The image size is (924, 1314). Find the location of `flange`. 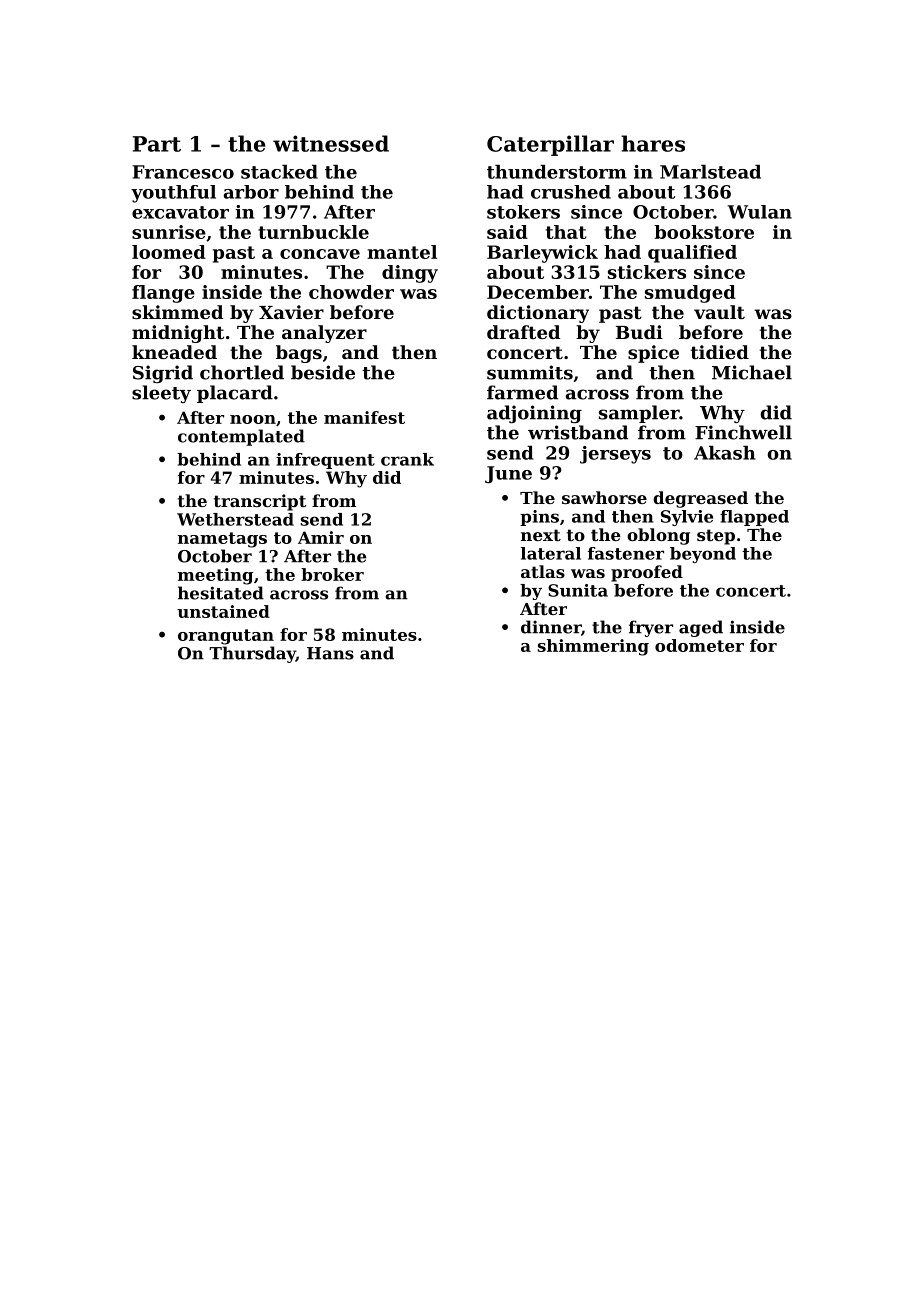

flange is located at coordinates (163, 294).
